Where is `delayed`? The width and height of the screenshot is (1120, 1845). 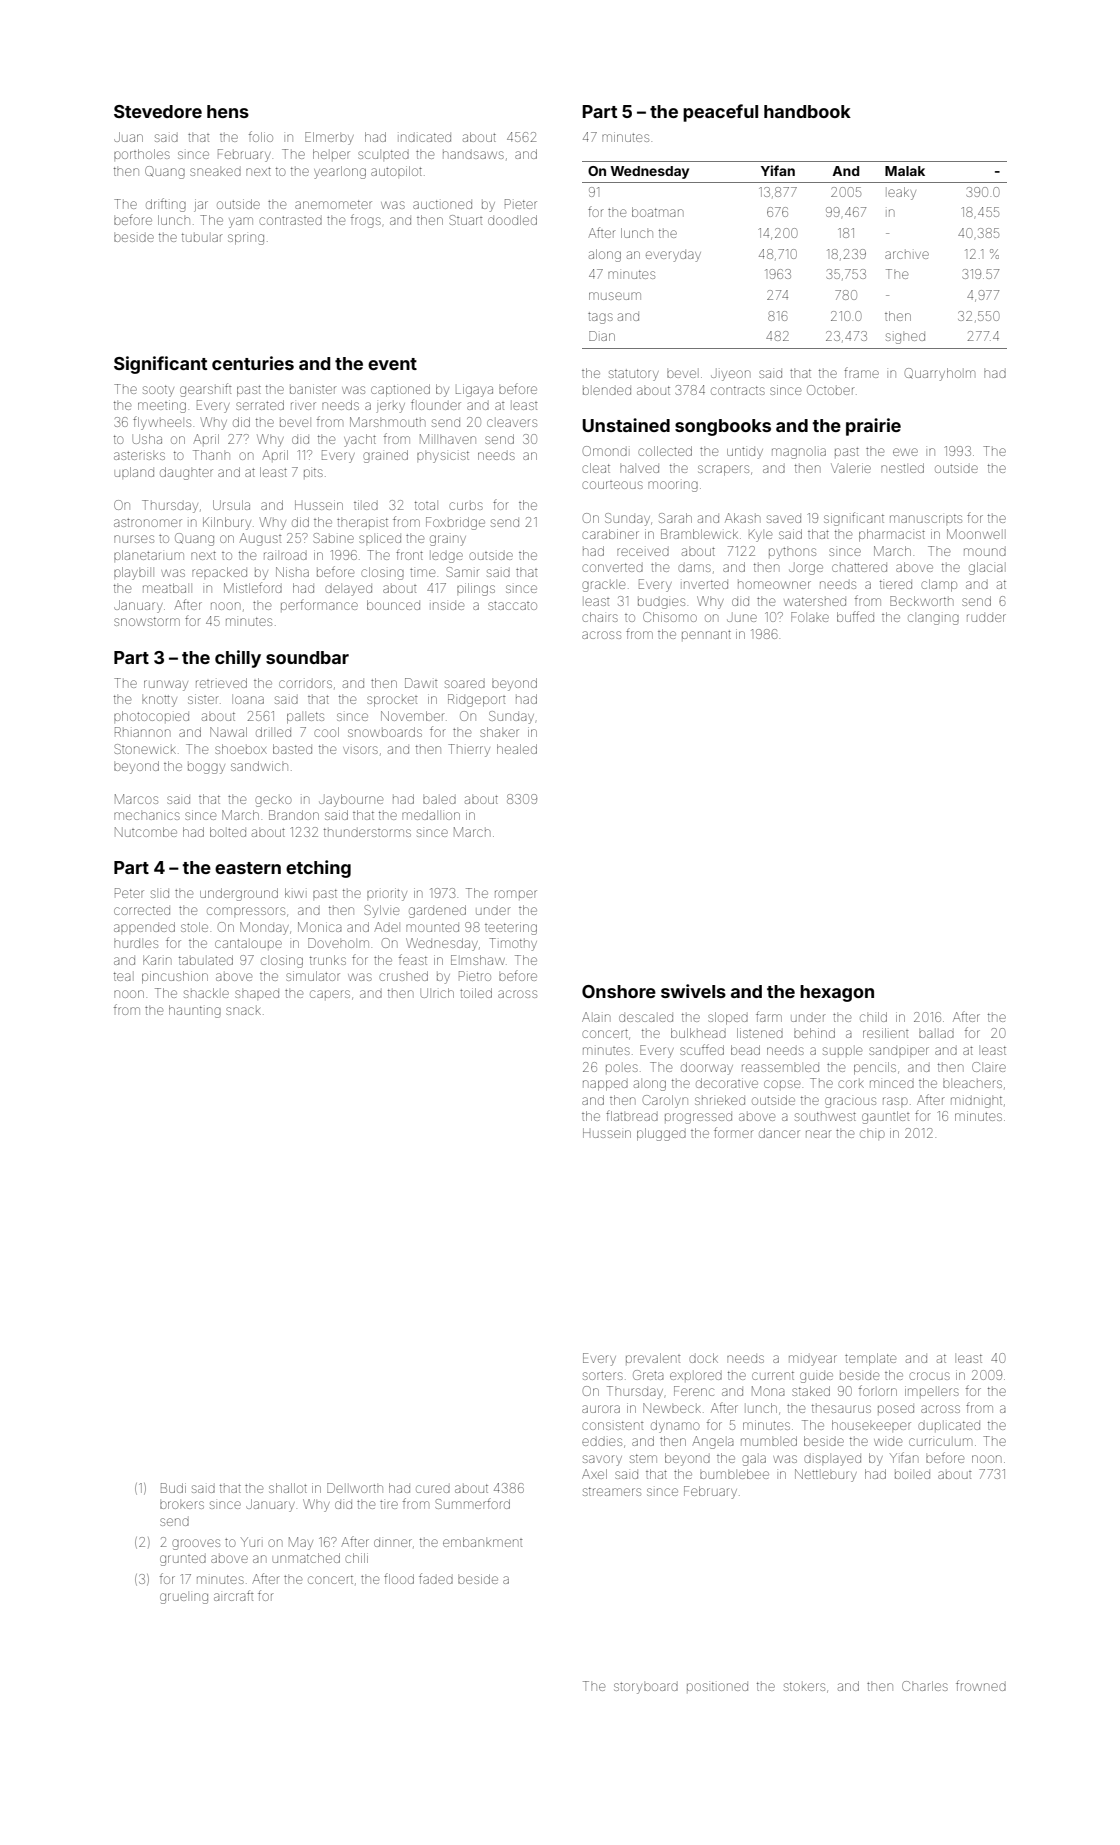
delayed is located at coordinates (348, 590).
